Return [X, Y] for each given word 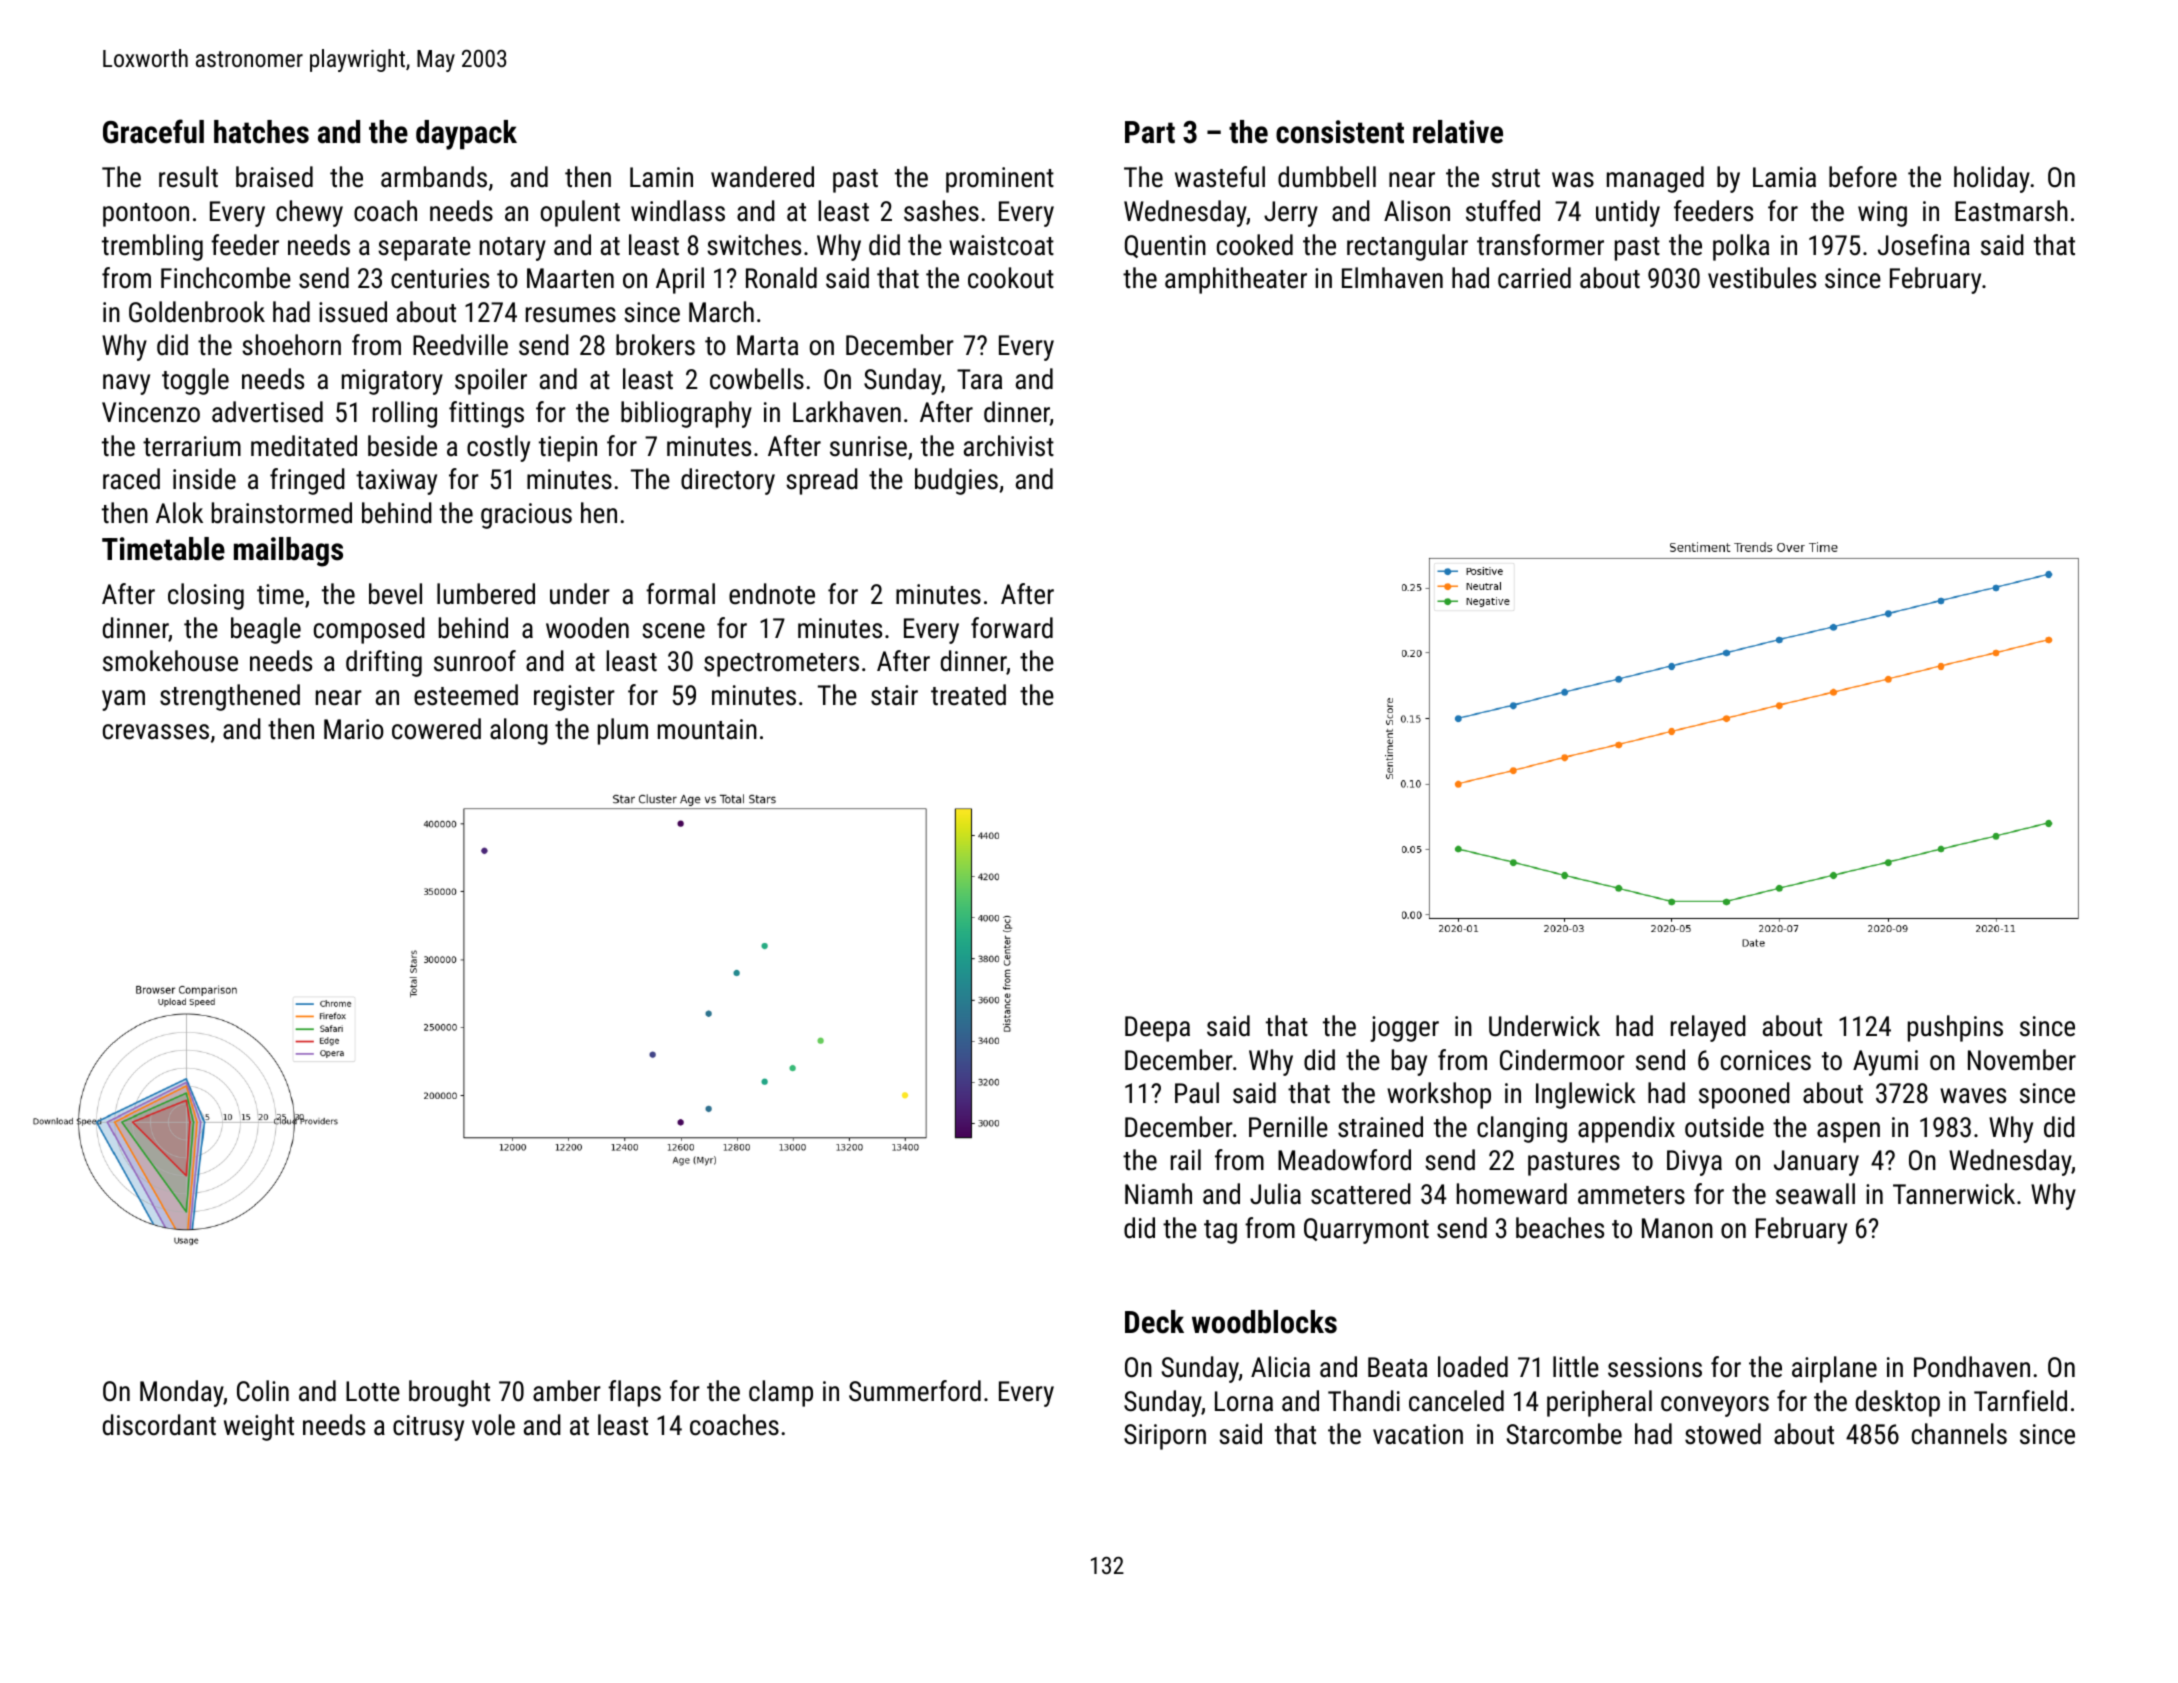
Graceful [153, 131]
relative [1458, 132]
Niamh [1158, 1194]
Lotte [373, 1391]
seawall [1815, 1194]
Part [1150, 132]
